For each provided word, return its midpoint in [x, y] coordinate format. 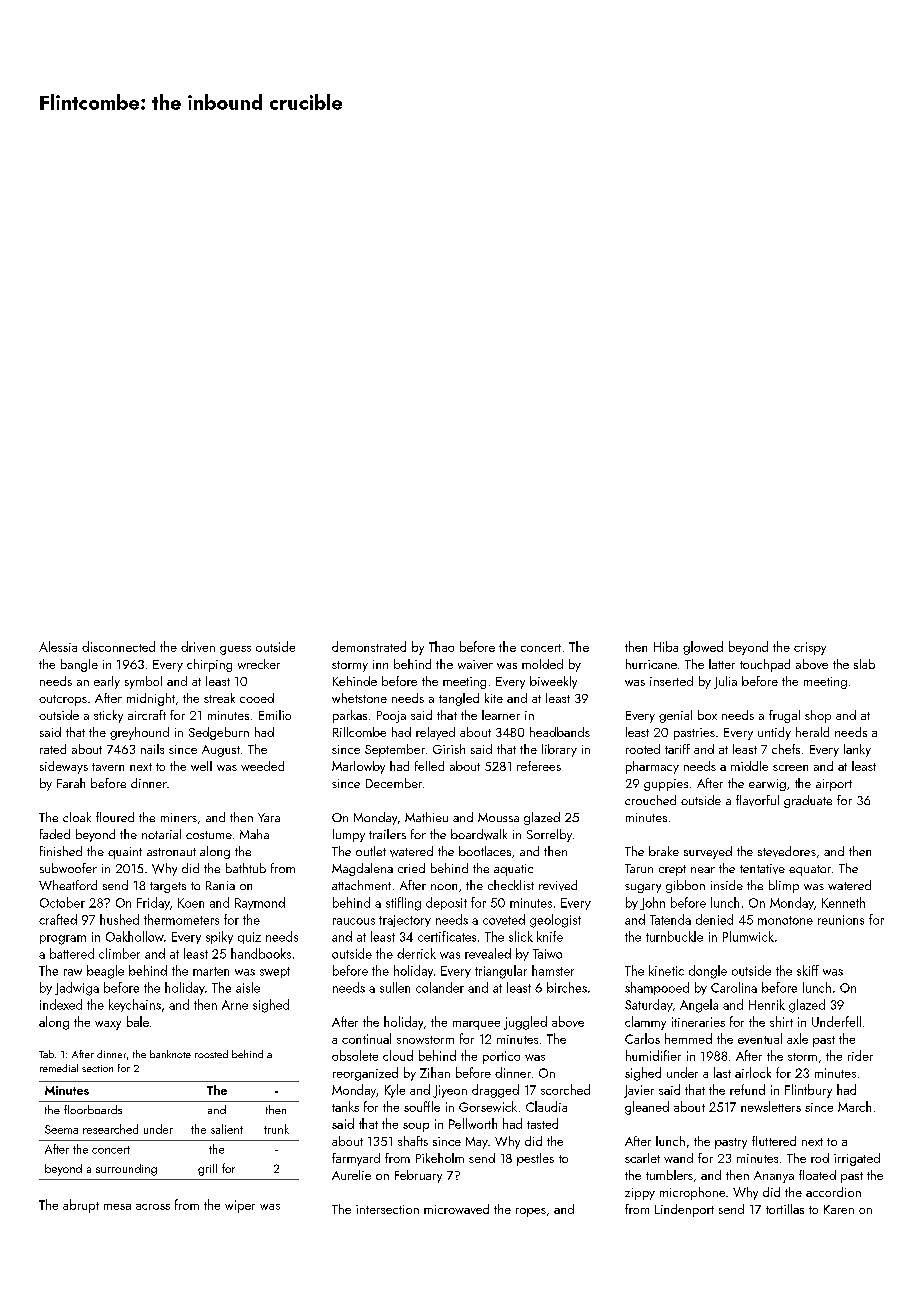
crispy [810, 648]
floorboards [93, 1109]
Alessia [58, 646]
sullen [395, 987]
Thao [441, 646]
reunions [841, 920]
